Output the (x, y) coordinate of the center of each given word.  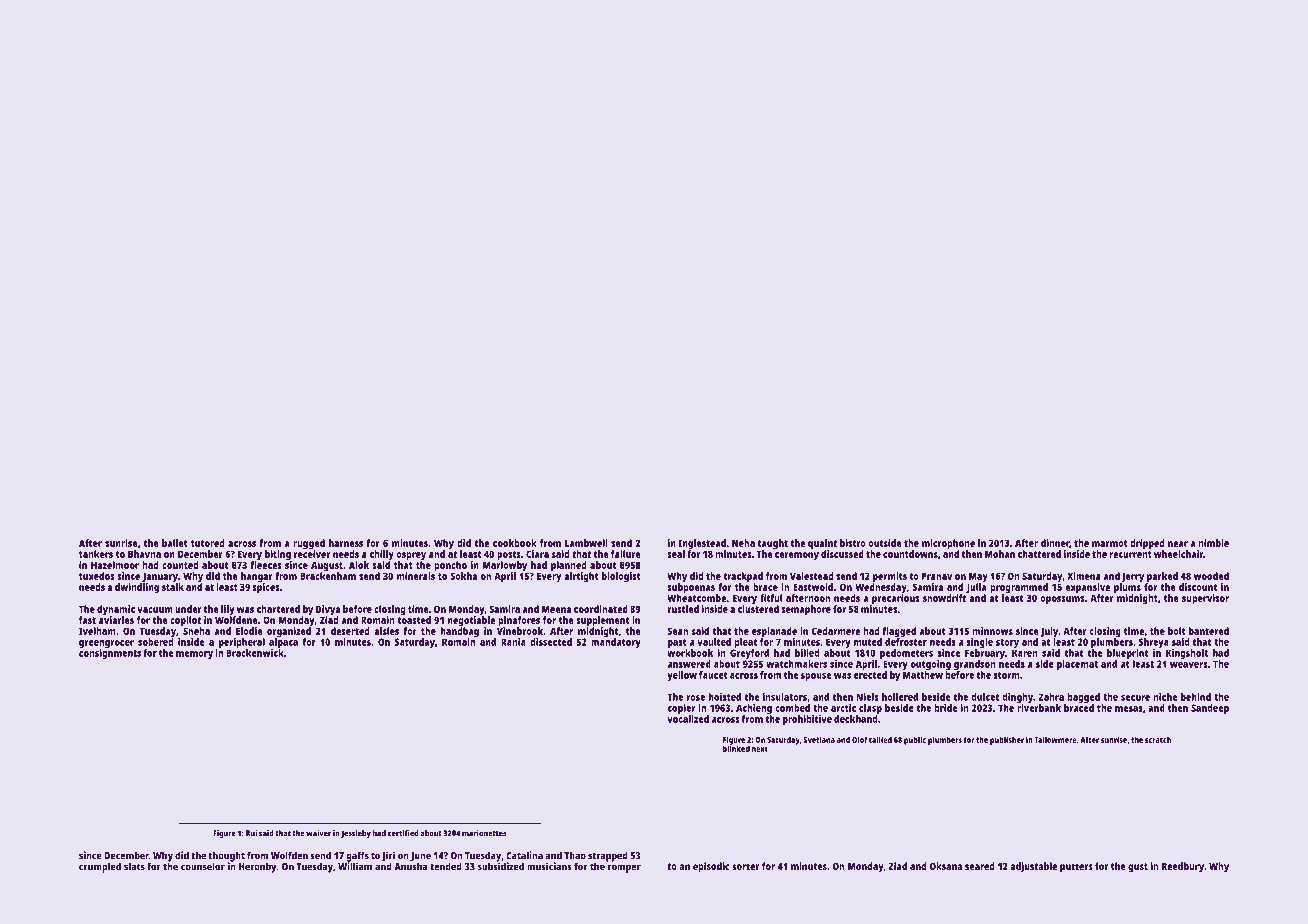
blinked (736, 748)
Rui (251, 833)
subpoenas (691, 588)
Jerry (1133, 577)
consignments (110, 654)
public (915, 740)
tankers (96, 554)
